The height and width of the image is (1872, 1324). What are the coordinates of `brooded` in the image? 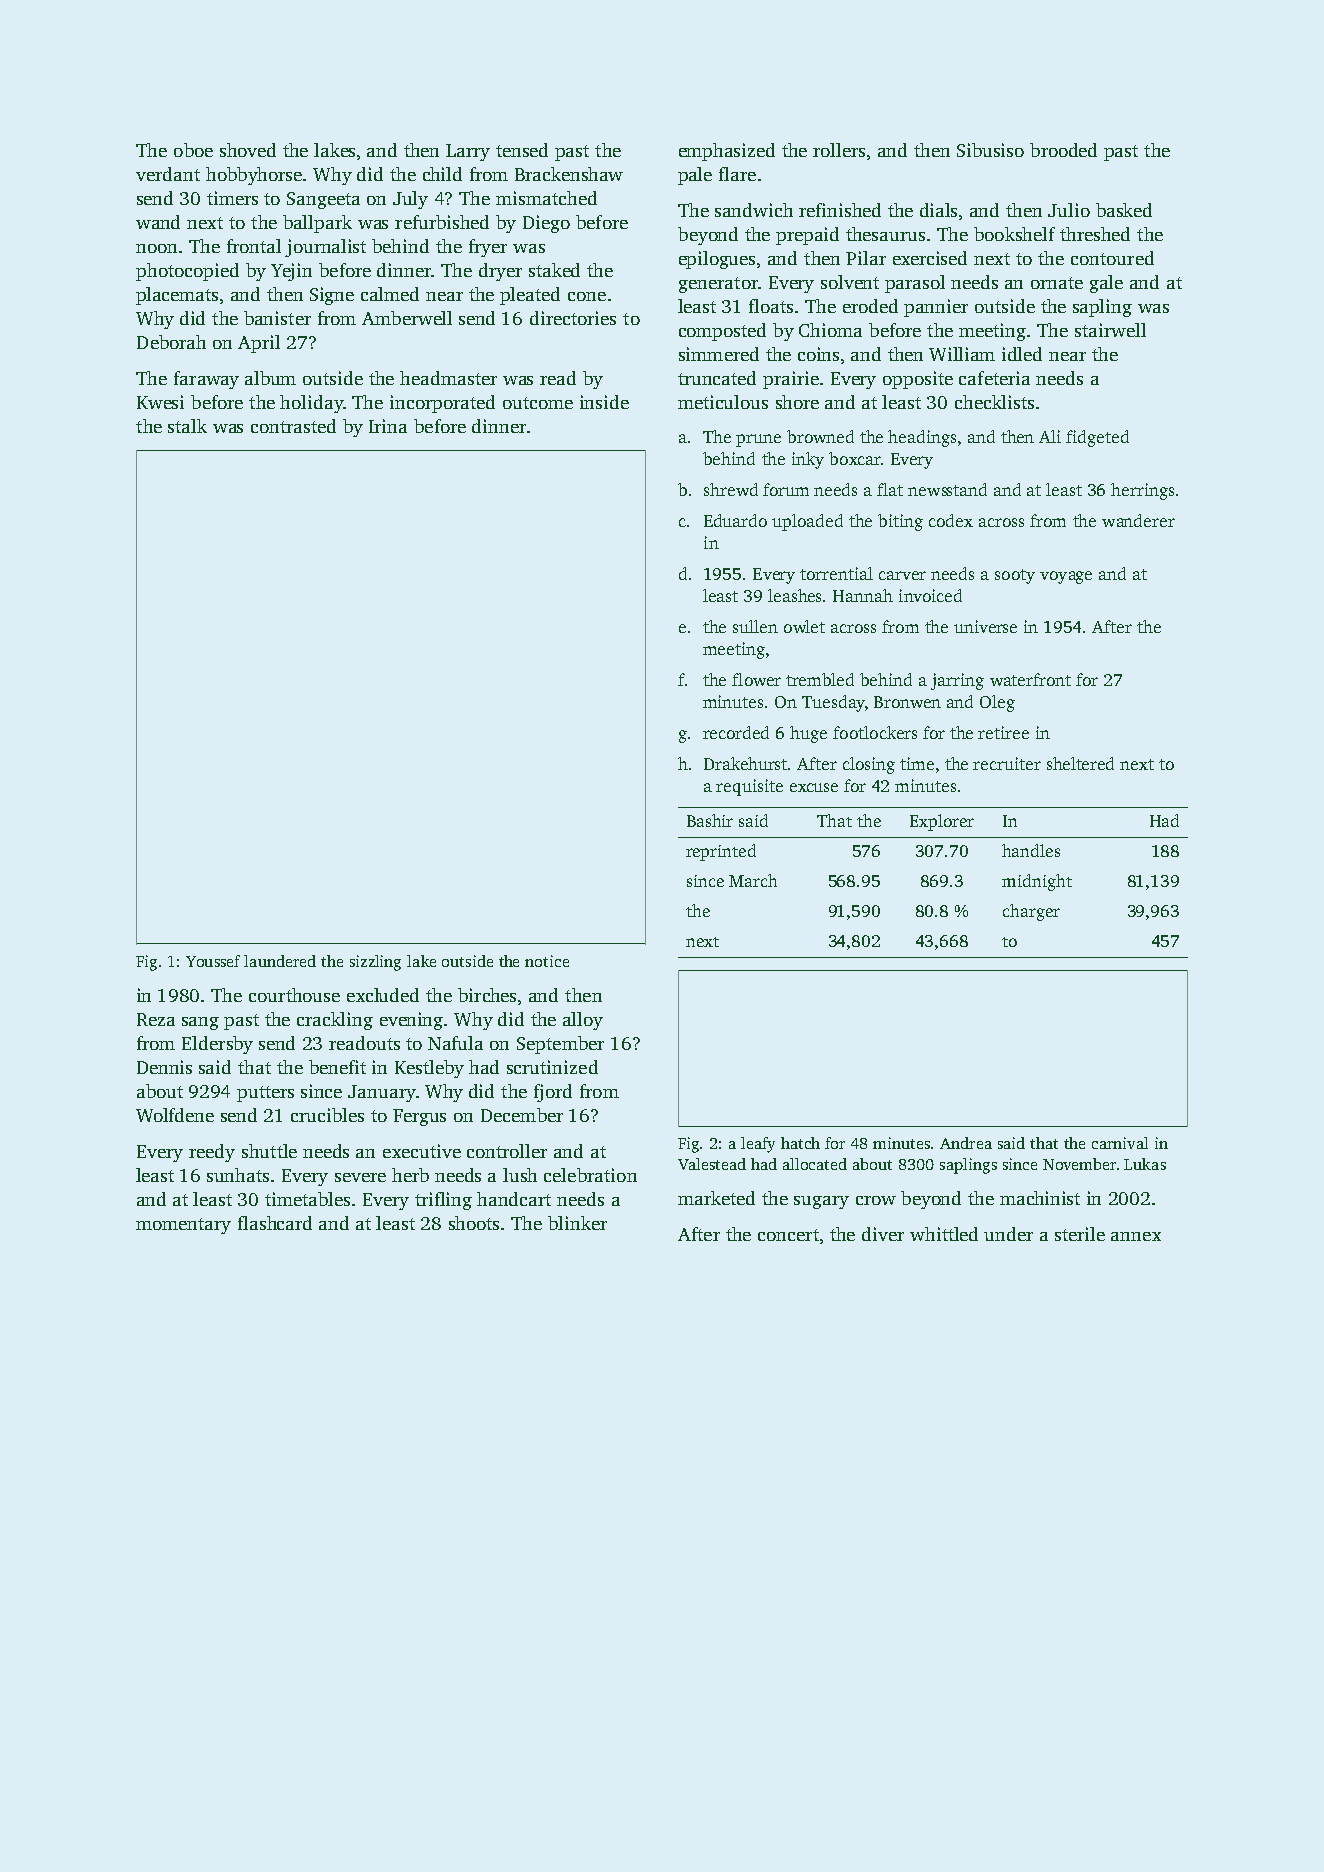 It's located at (1063, 150).
